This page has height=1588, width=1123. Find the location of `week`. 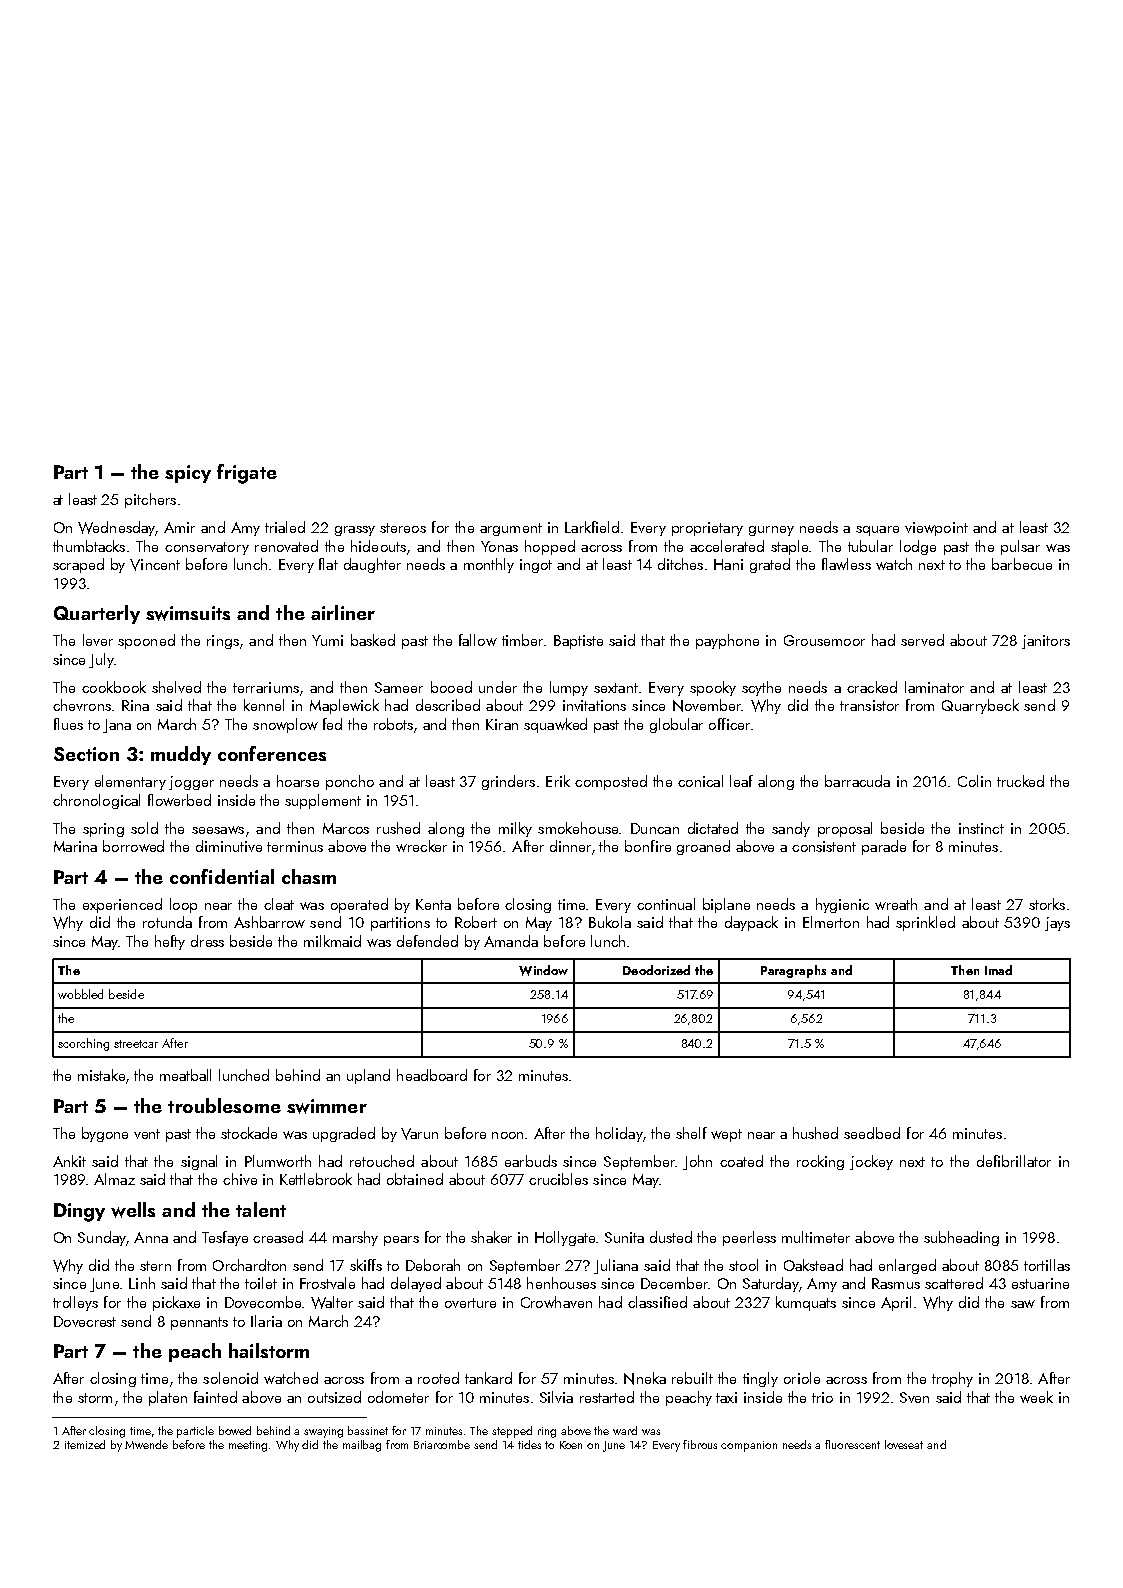

week is located at coordinates (1036, 1397).
